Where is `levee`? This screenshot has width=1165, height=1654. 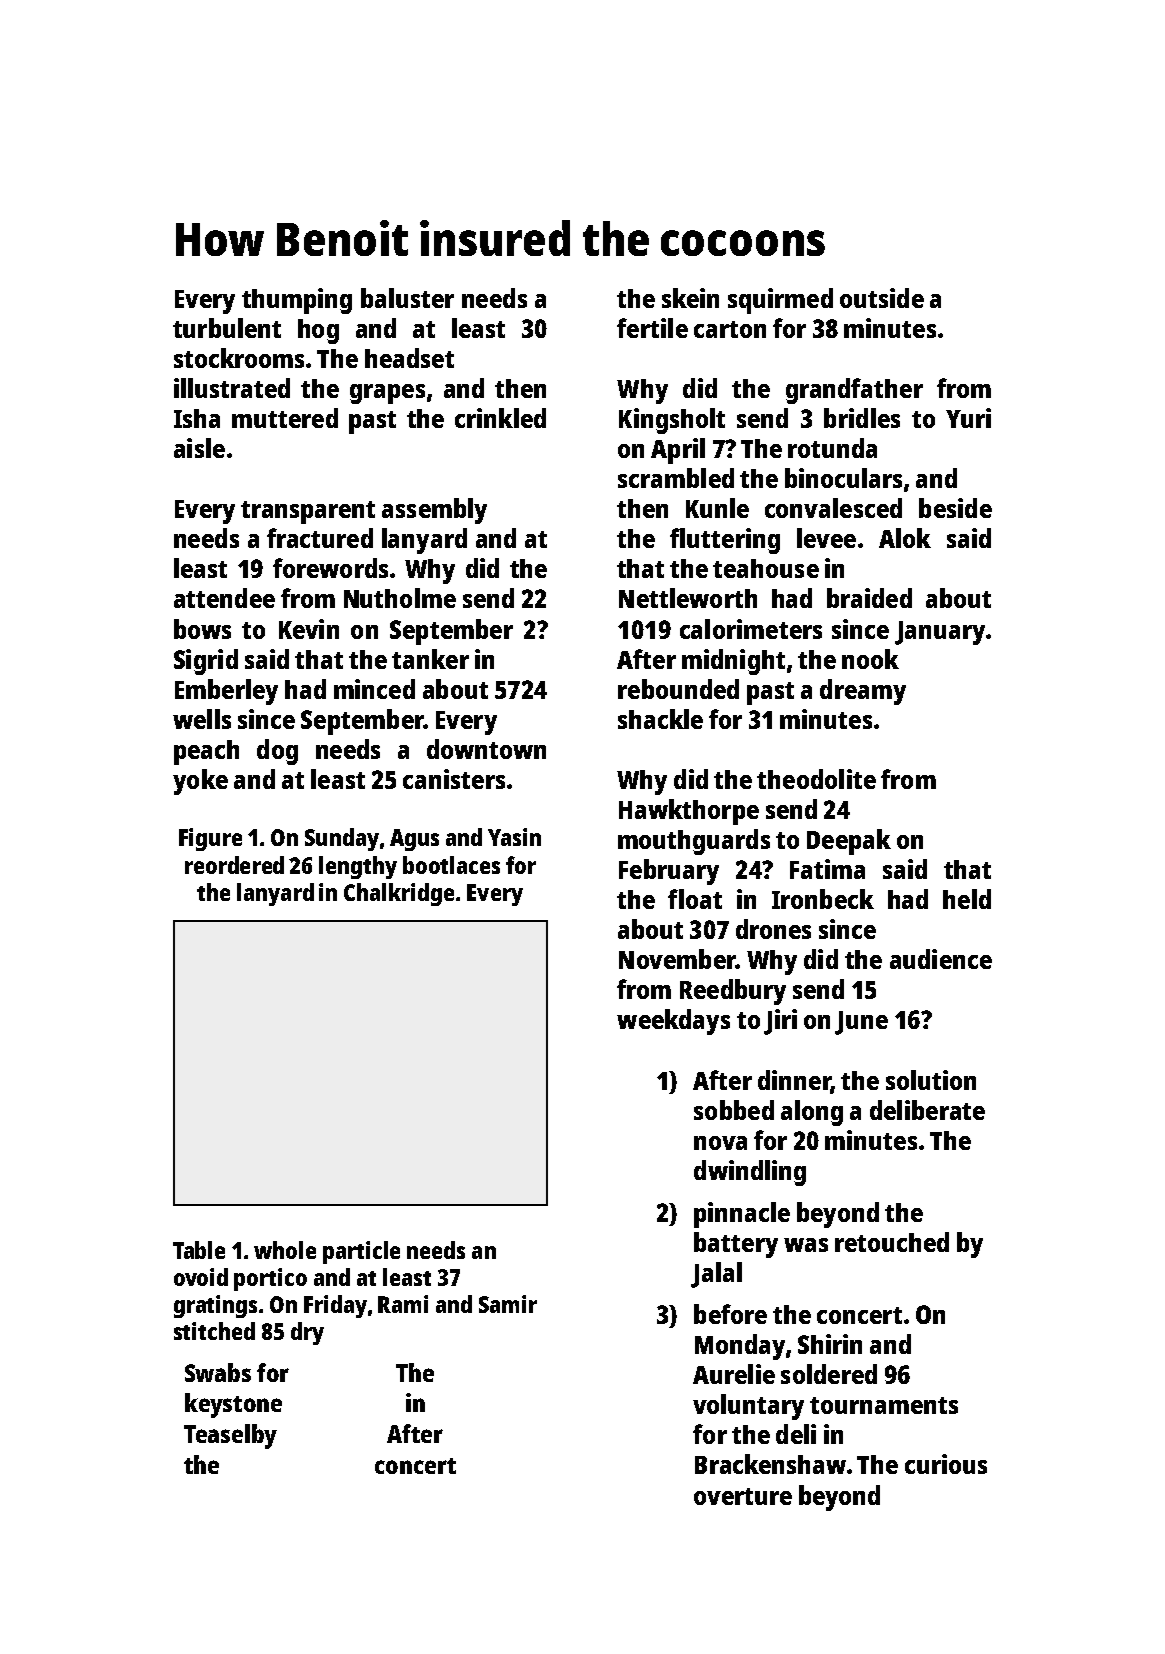
levee is located at coordinates (826, 538).
